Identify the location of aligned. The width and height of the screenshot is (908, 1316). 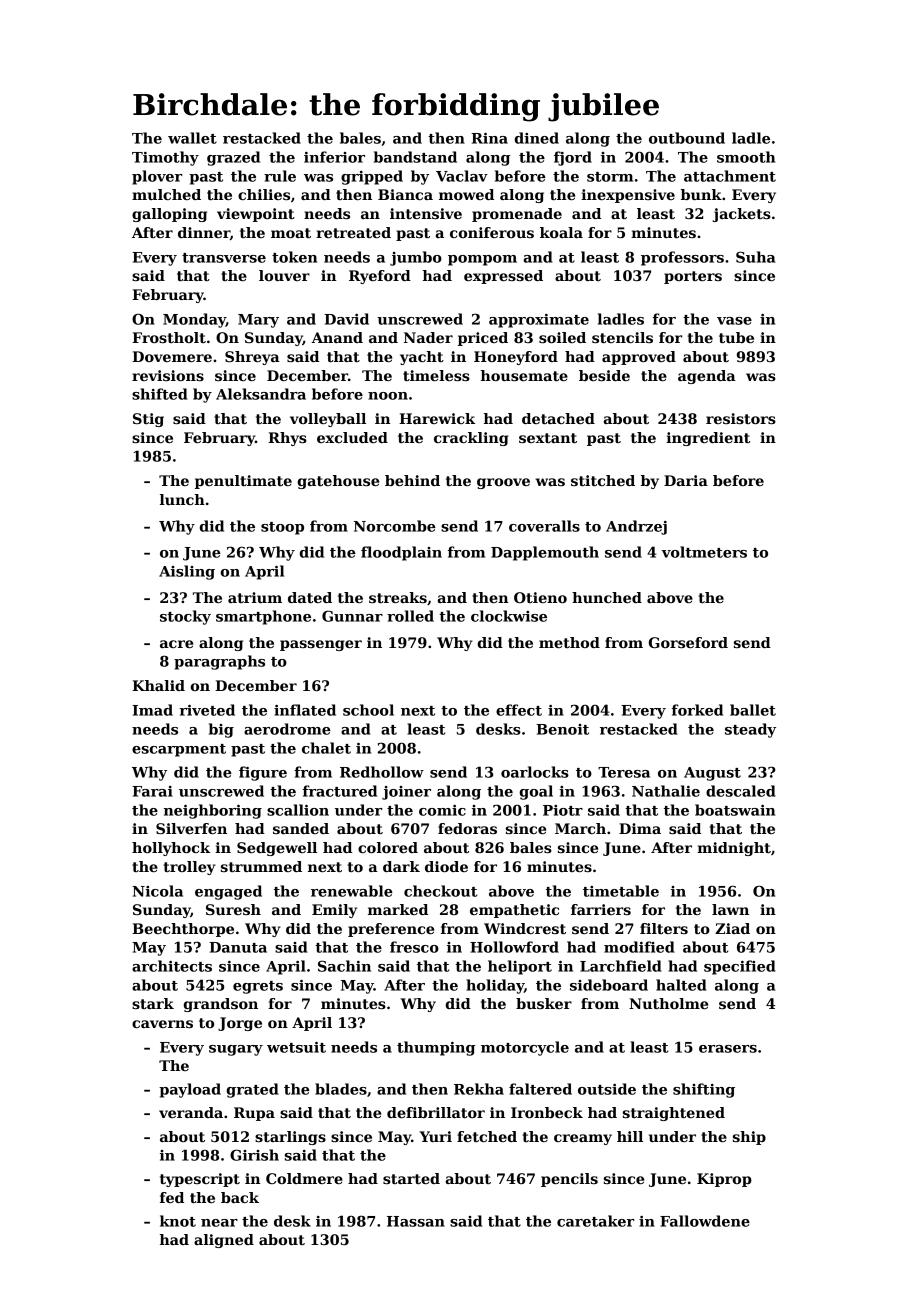
(224, 1241).
